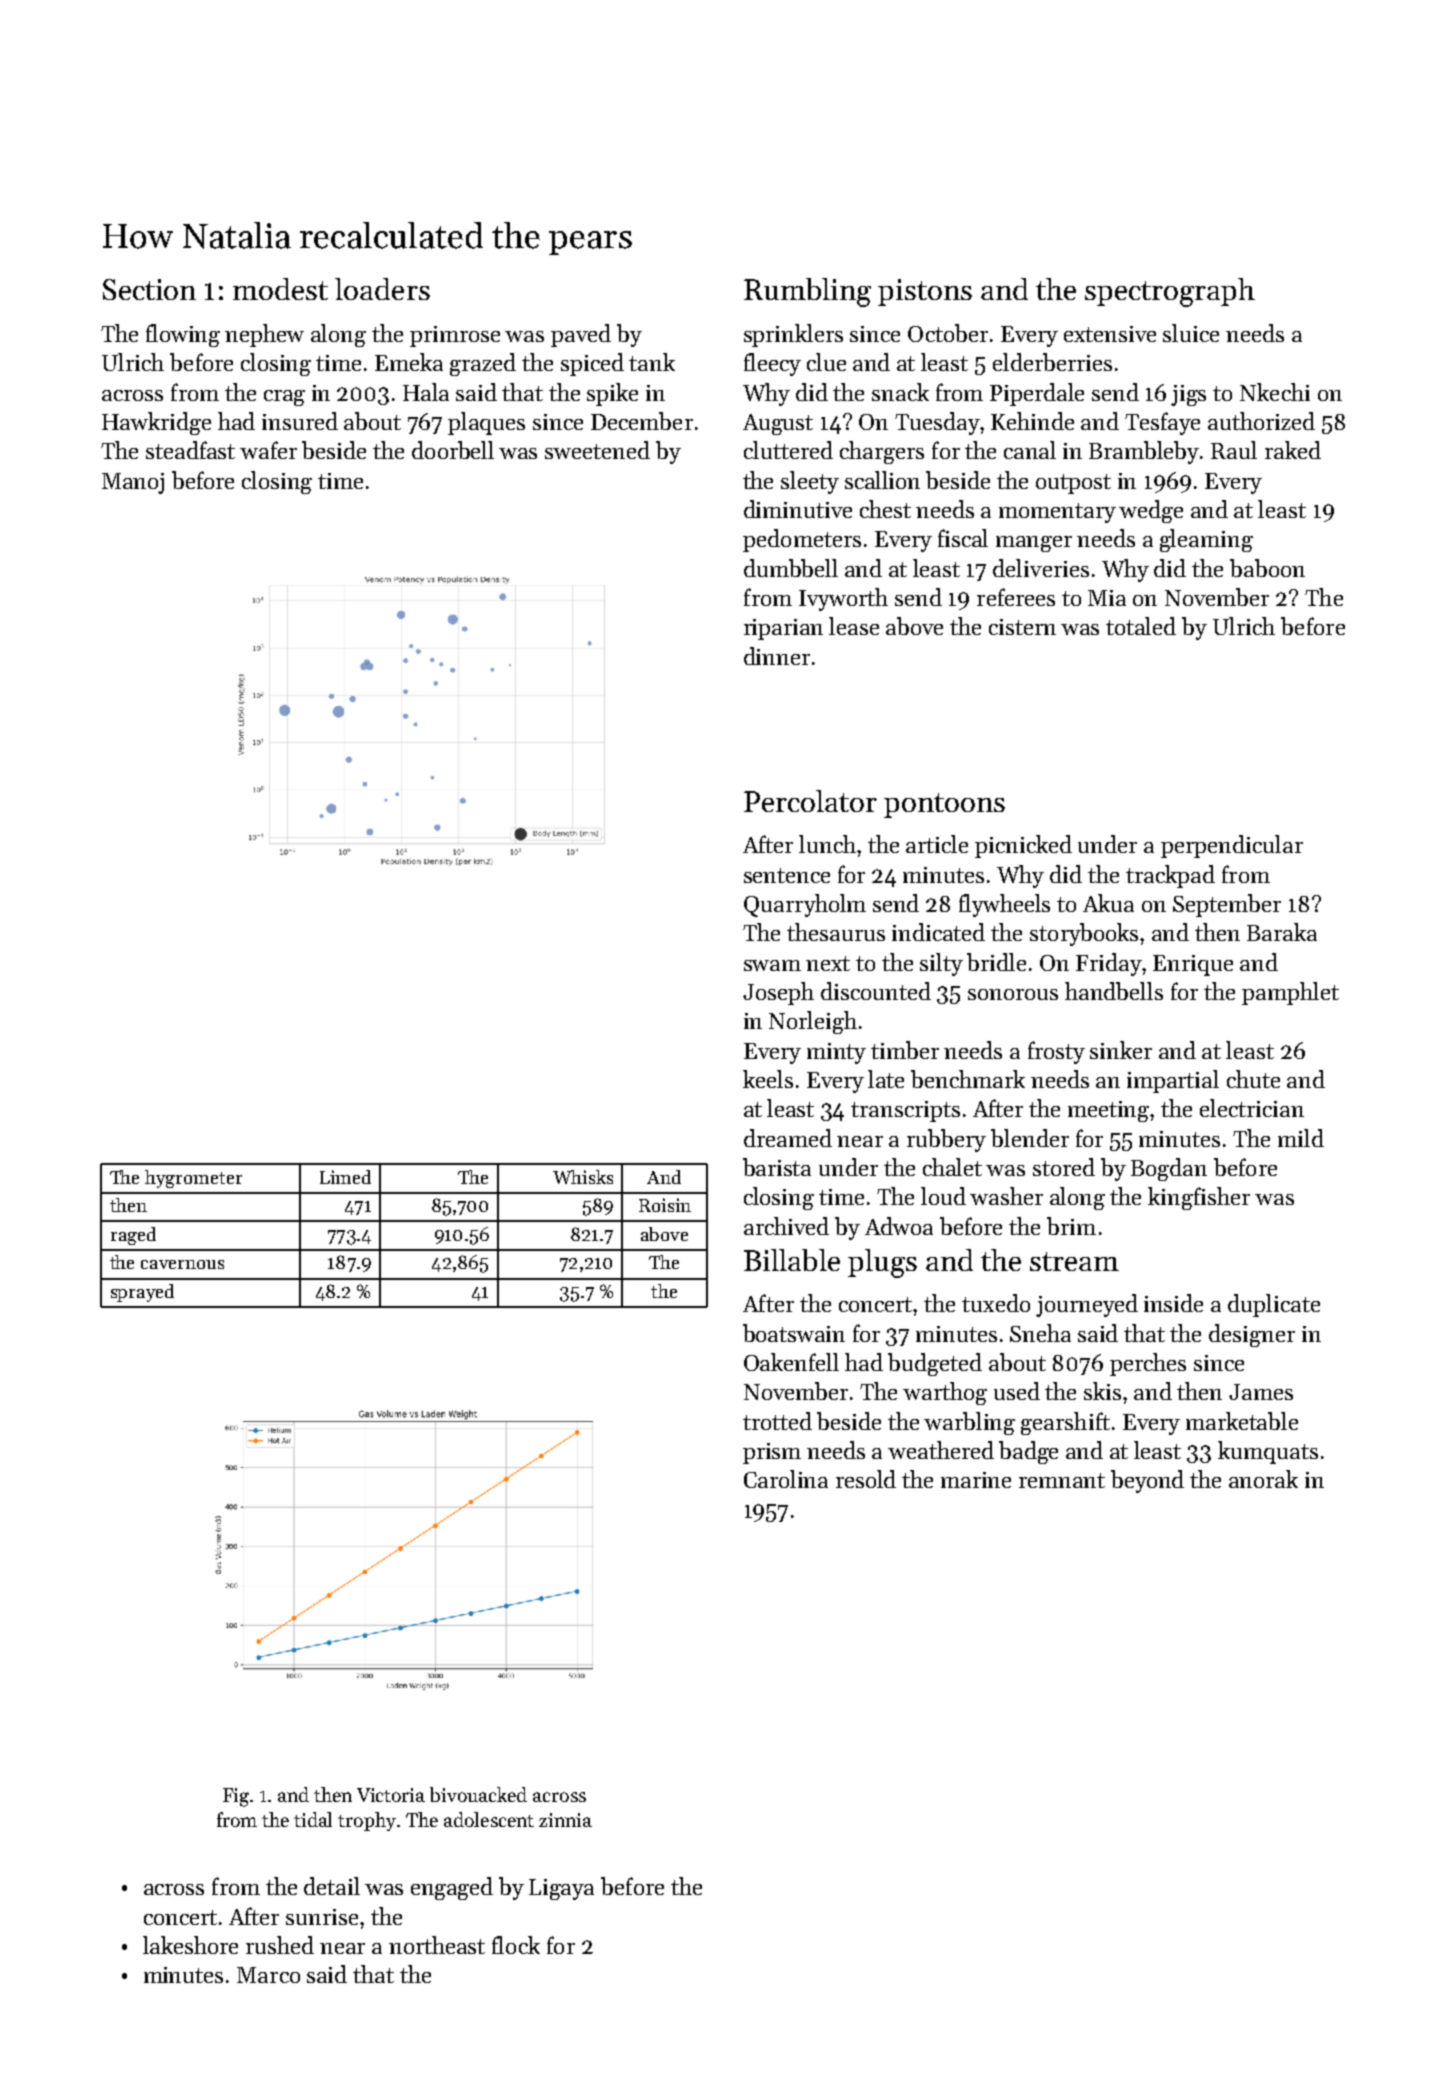 Image resolution: width=1450 pixels, height=2100 pixels. I want to click on mild, so click(1301, 1138).
